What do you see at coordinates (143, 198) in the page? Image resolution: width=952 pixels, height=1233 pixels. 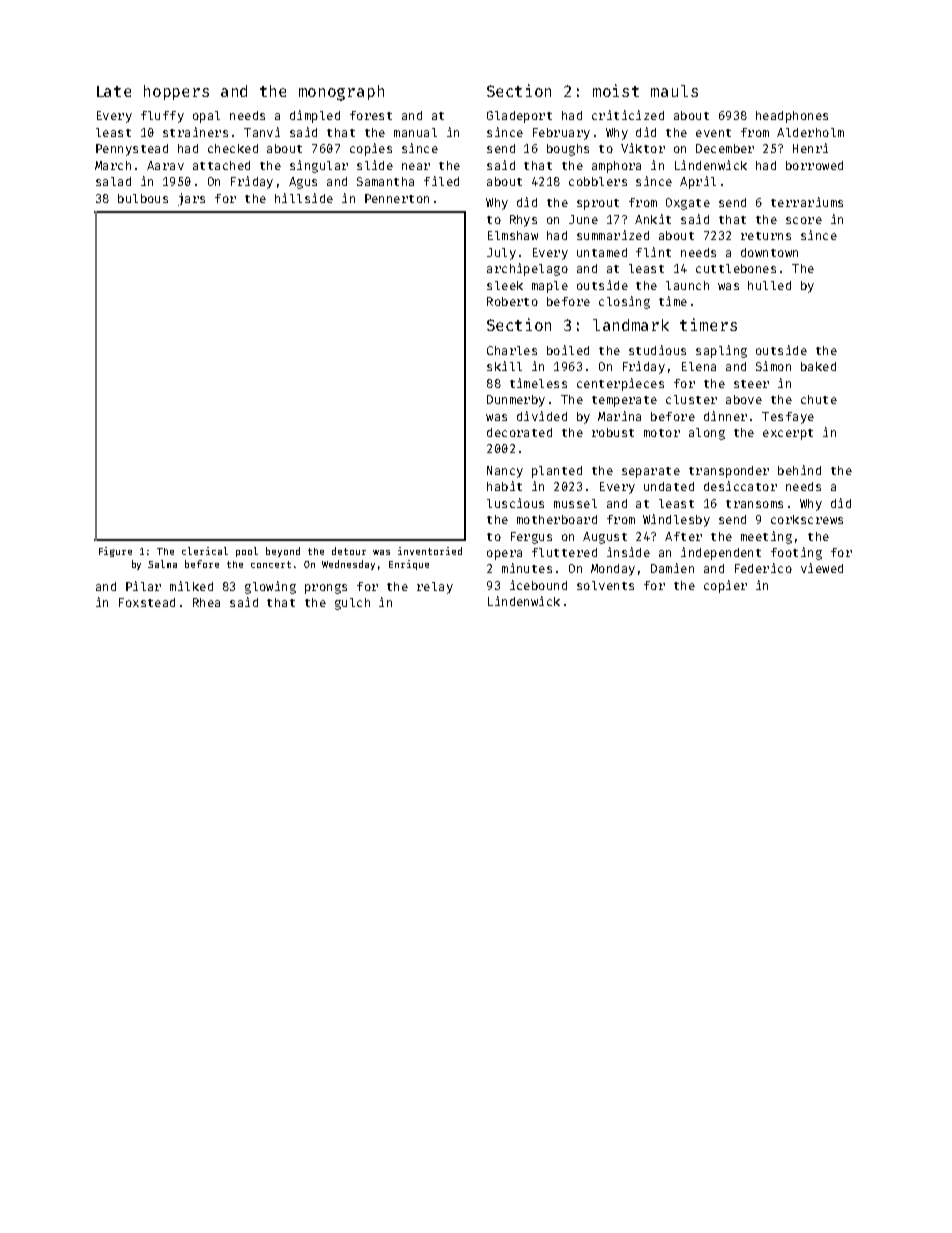 I see `bulbous` at bounding box center [143, 198].
